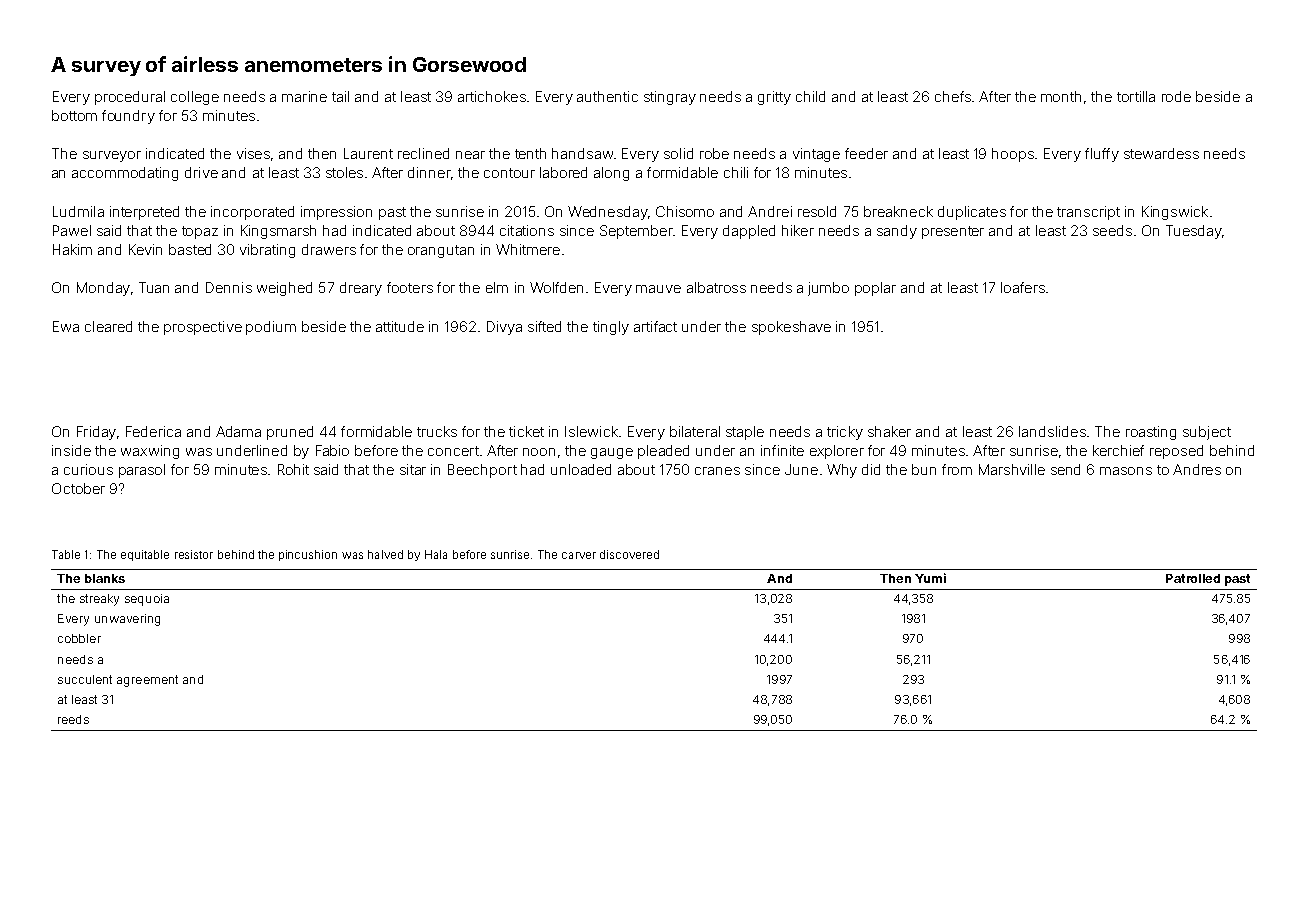 Image resolution: width=1308 pixels, height=924 pixels. What do you see at coordinates (492, 96) in the screenshot?
I see `artichokes` at bounding box center [492, 96].
